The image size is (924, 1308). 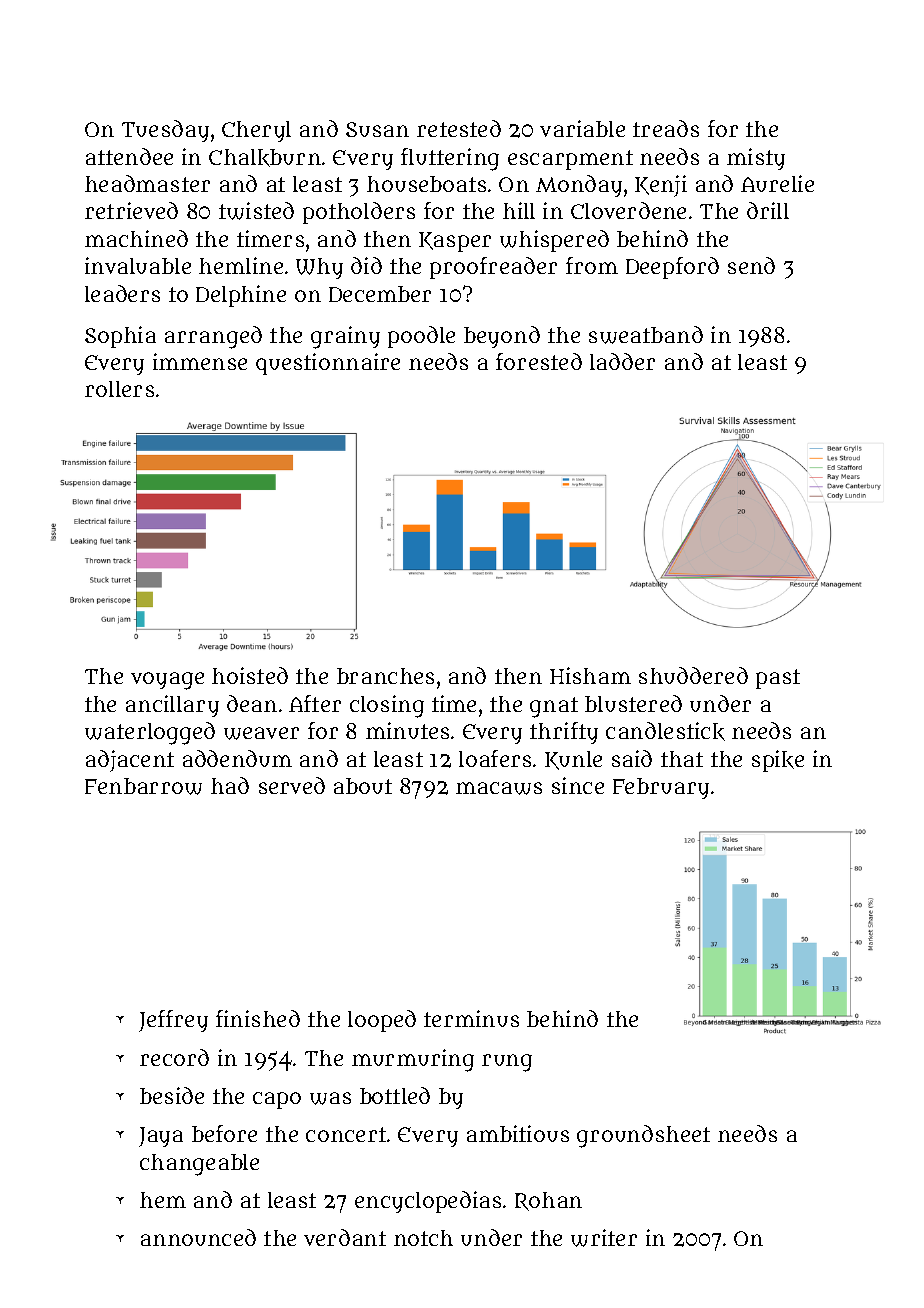 I want to click on finished, so click(x=258, y=1018).
